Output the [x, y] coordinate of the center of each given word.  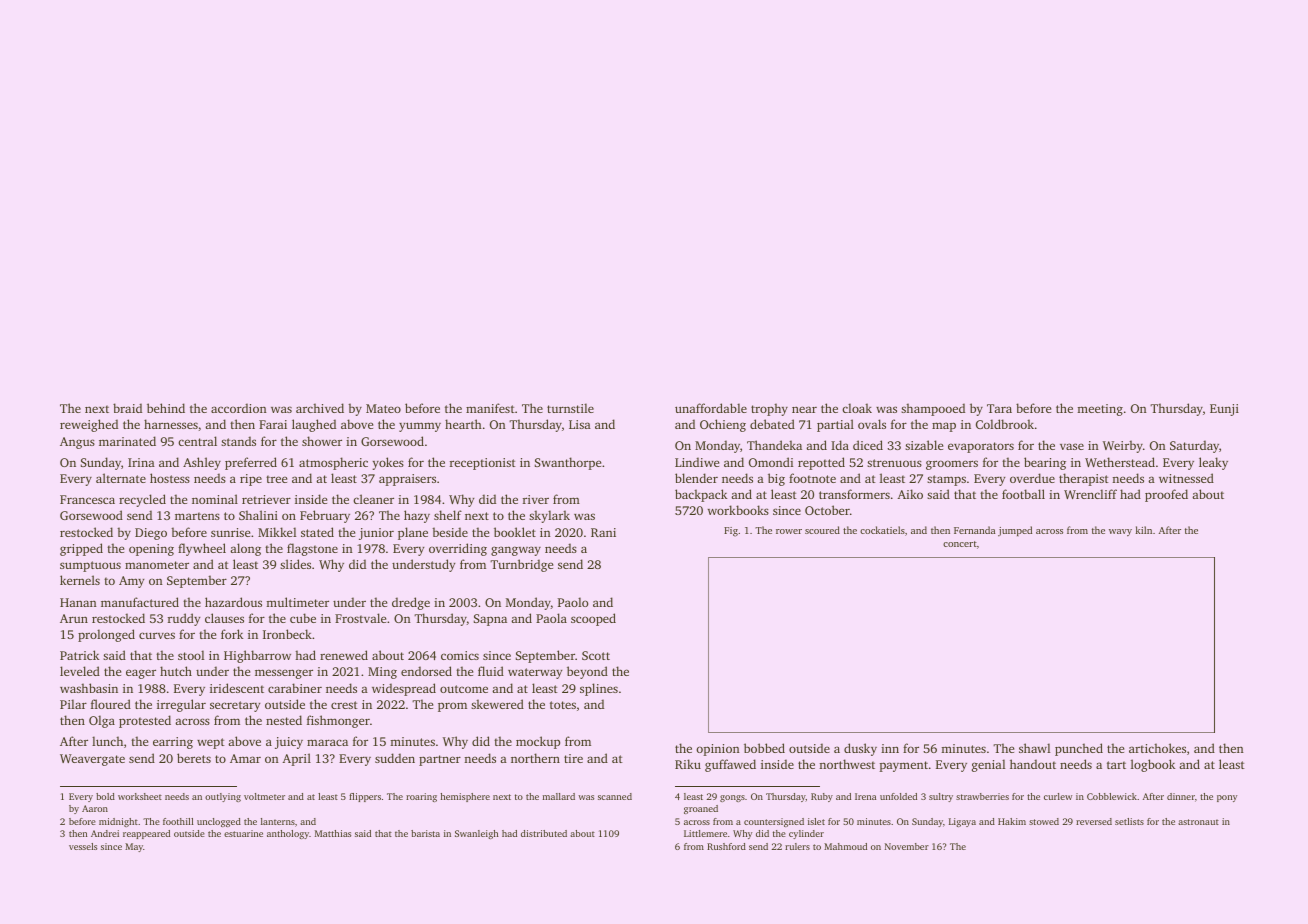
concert [960, 544]
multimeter [297, 602]
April [296, 759]
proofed [1166, 495]
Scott [596, 655]
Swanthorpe [568, 463]
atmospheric [333, 463]
